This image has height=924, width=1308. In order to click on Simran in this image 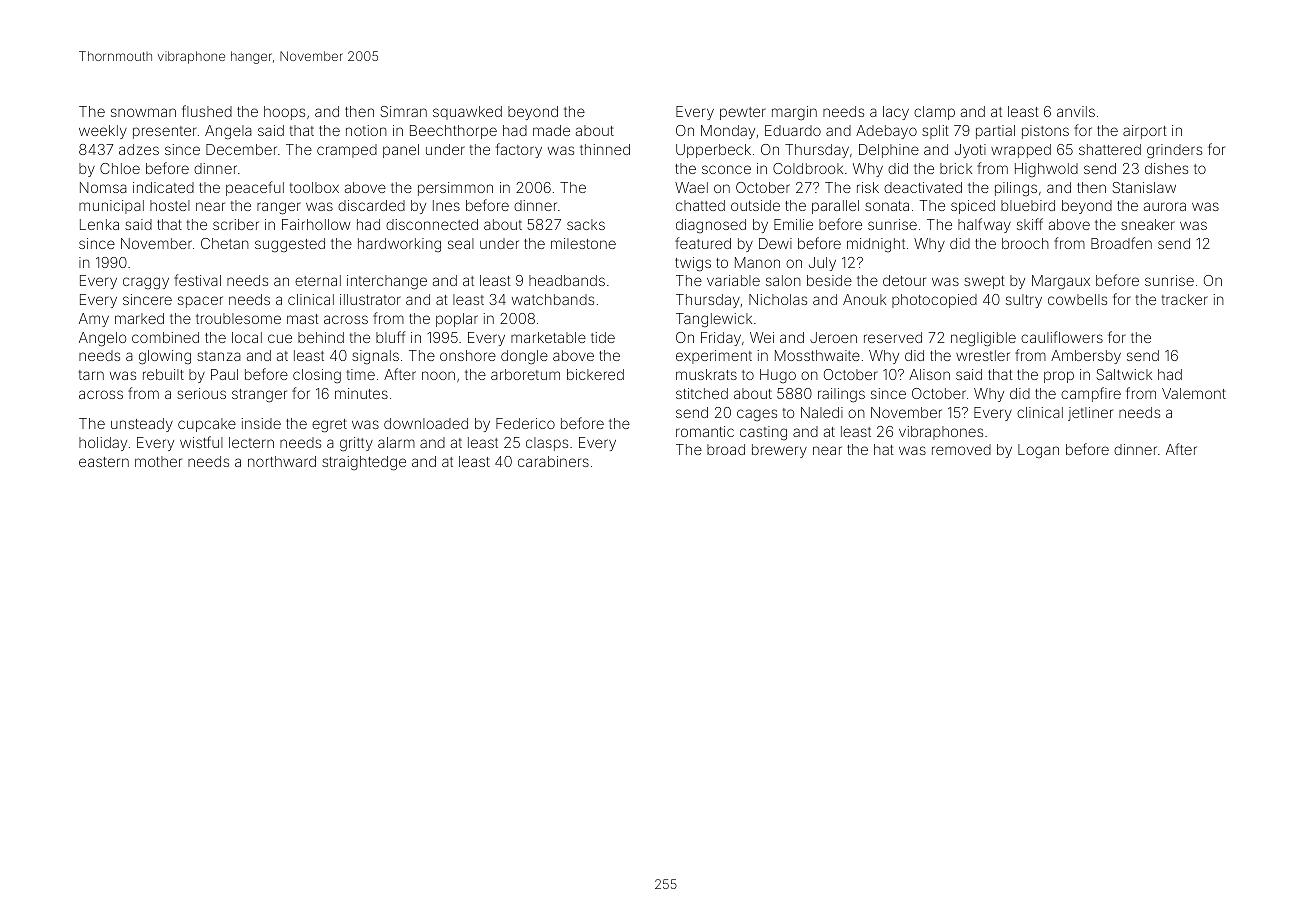, I will do `click(403, 111)`.
